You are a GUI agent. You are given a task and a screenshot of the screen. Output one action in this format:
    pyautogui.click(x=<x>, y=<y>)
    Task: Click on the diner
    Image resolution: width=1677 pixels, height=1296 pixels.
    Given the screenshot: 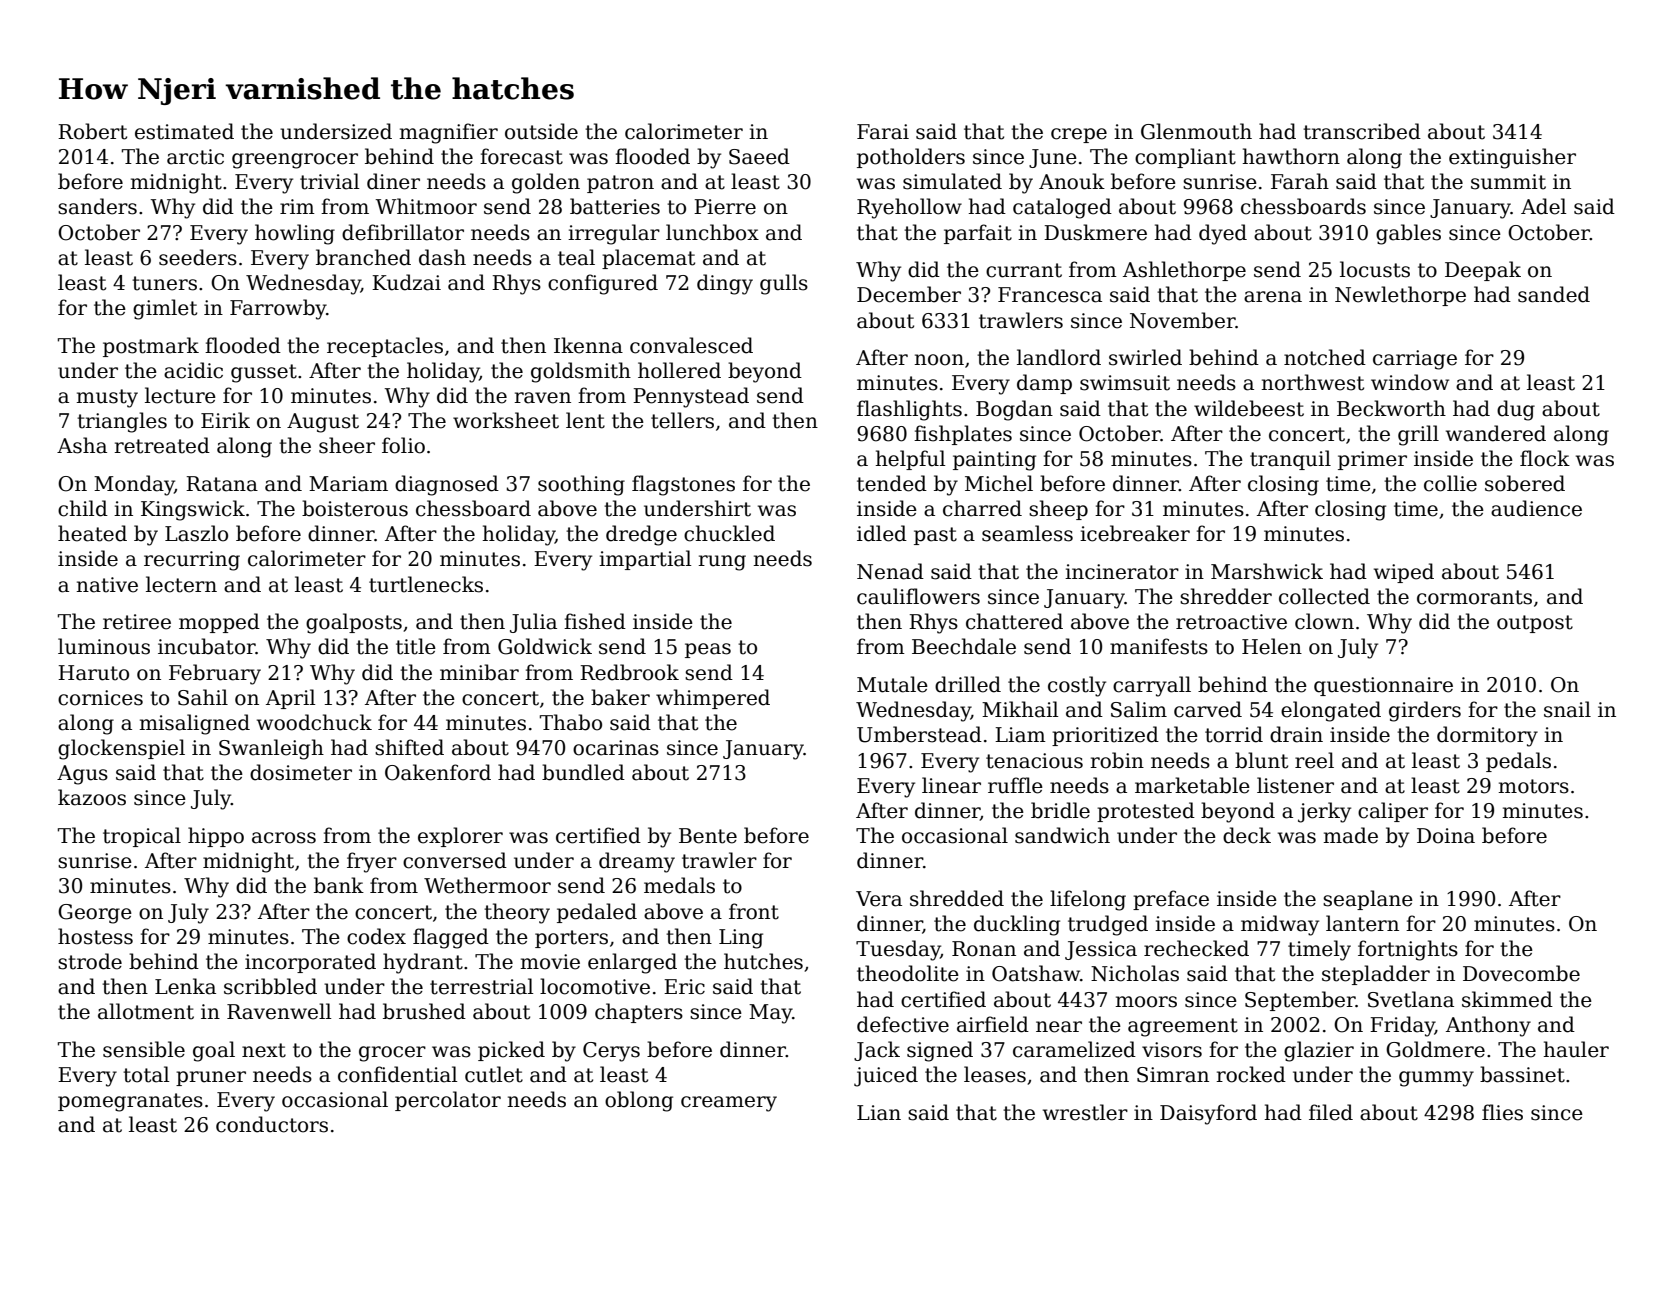 What is the action you would take?
    pyautogui.click(x=393, y=181)
